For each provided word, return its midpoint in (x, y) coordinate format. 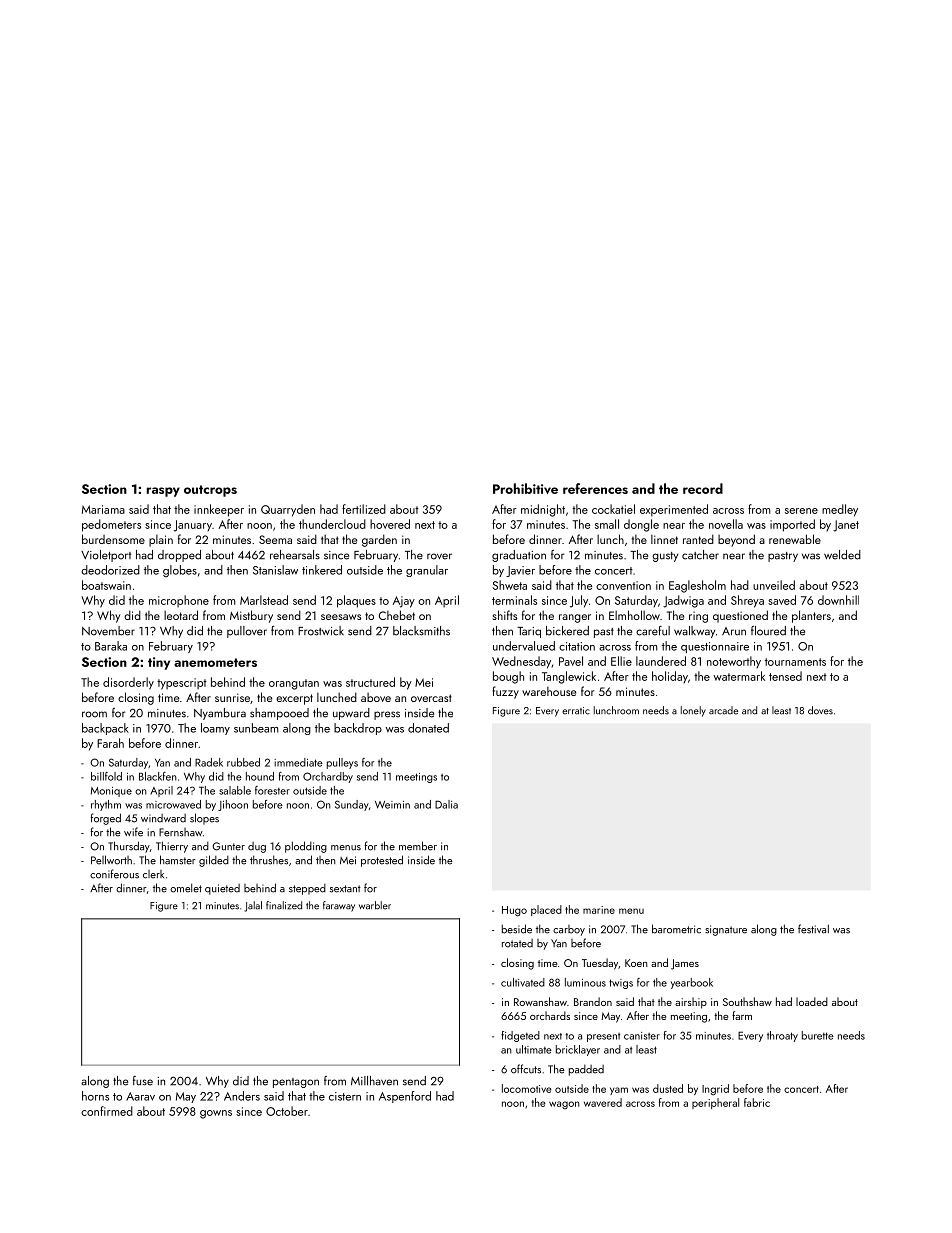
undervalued (524, 646)
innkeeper (219, 510)
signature (726, 930)
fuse (143, 1081)
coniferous (114, 874)
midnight (543, 510)
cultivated (523, 982)
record (703, 488)
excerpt (294, 699)
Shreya (747, 601)
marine (599, 910)
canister (642, 1036)
